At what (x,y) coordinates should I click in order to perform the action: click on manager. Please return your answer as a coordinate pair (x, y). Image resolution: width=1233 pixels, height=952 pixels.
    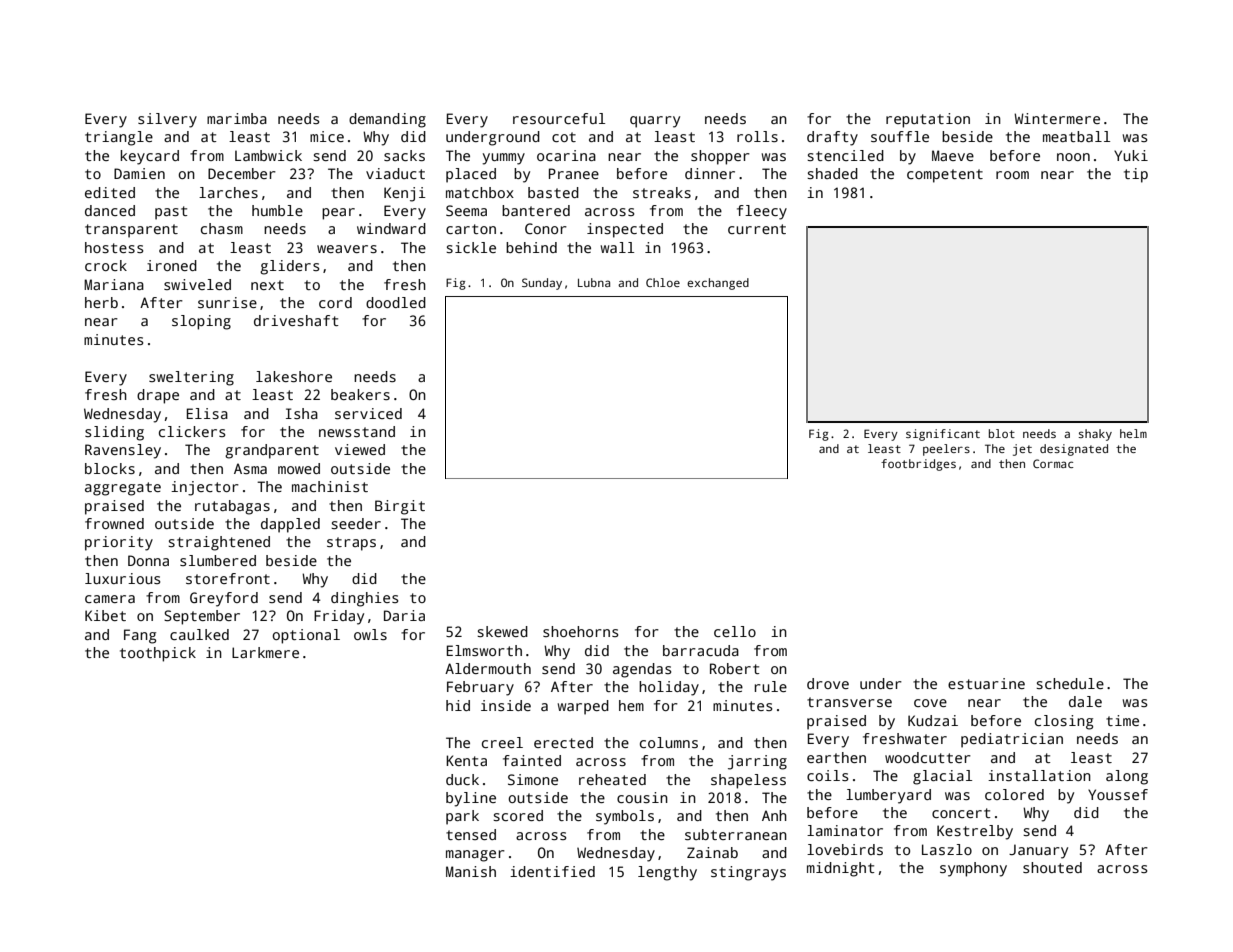
    Looking at the image, I should click on (475, 856).
